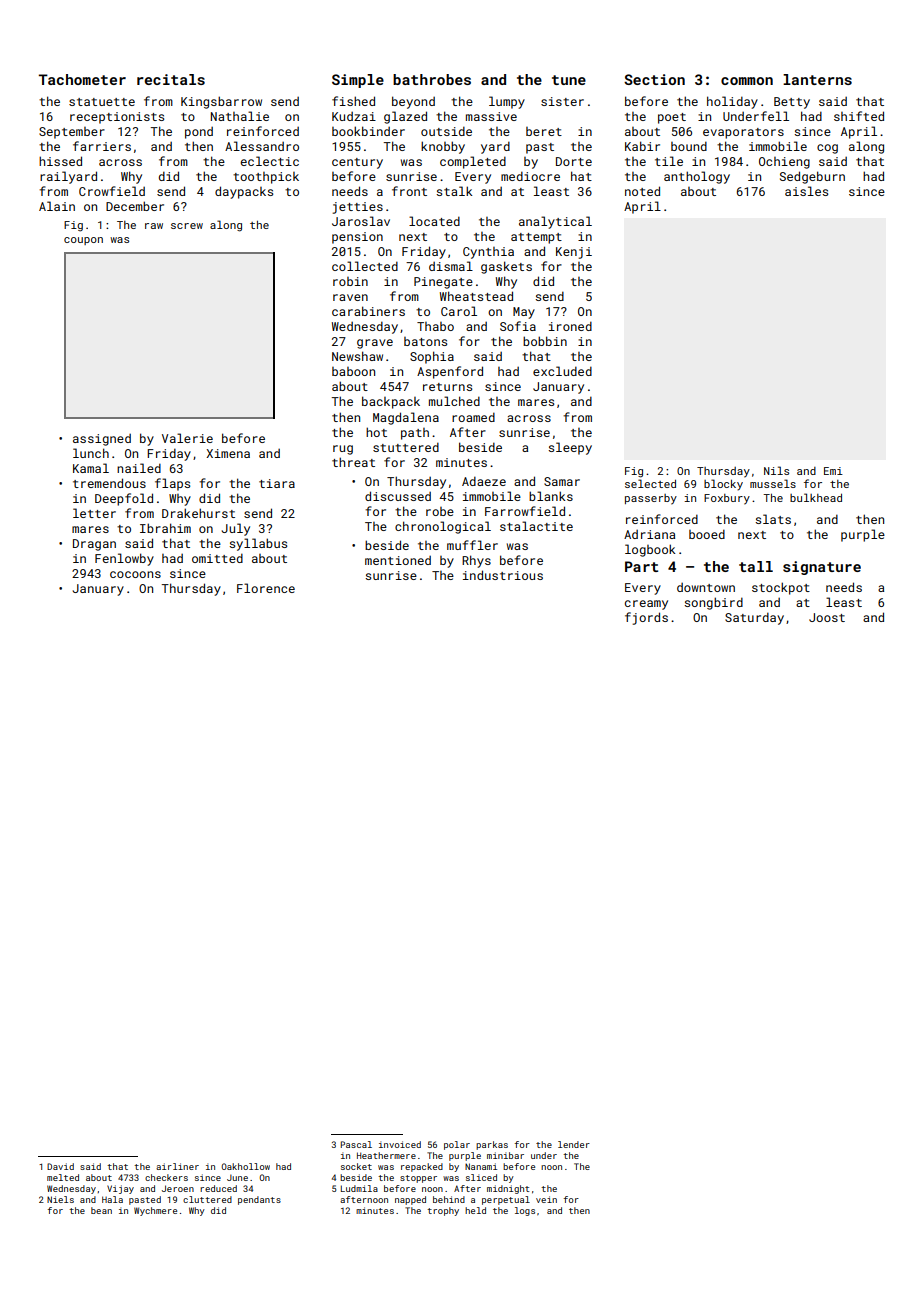 Image resolution: width=924 pixels, height=1308 pixels. I want to click on Jeroen, so click(178, 1188).
